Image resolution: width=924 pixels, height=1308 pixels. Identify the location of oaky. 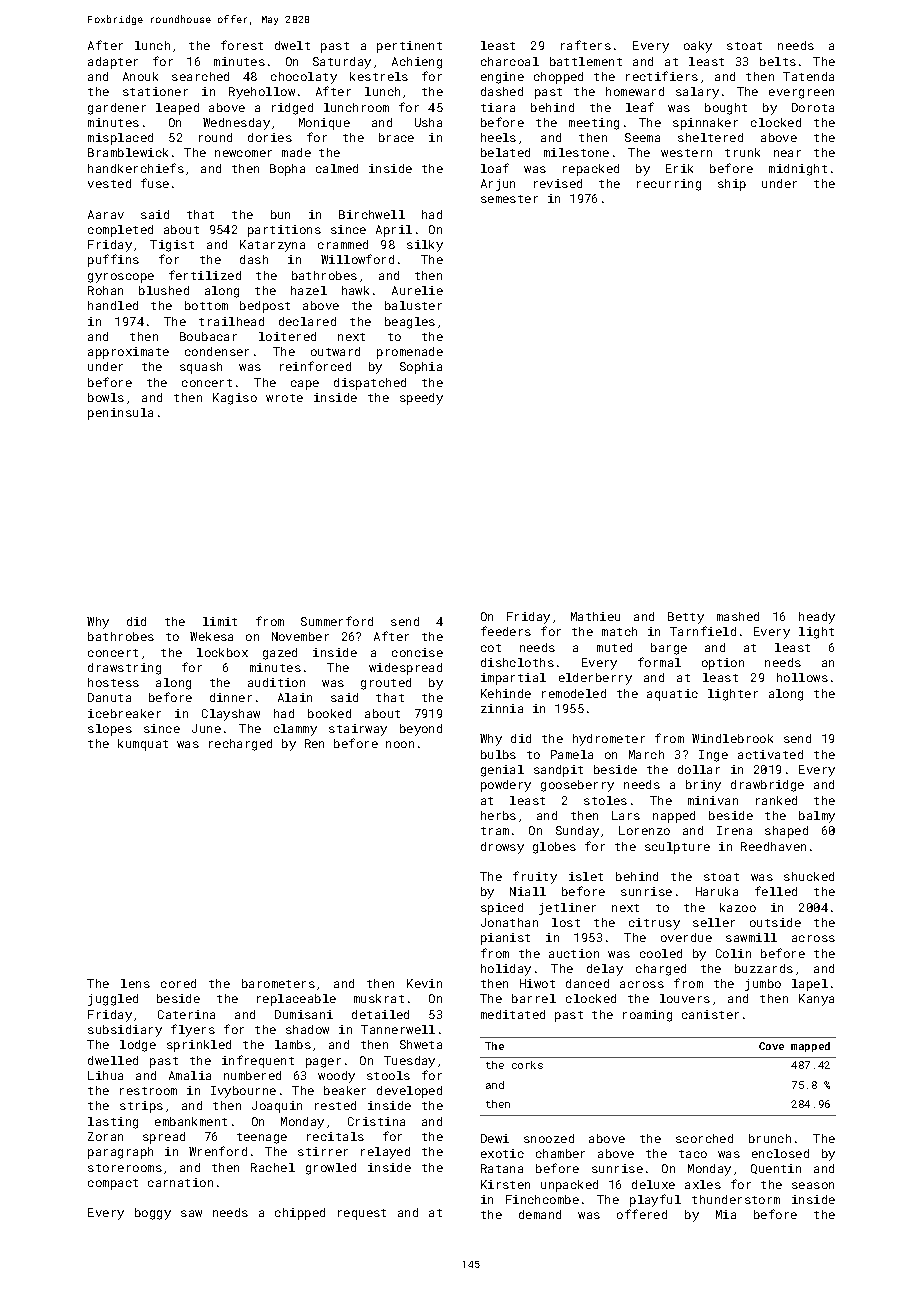
(698, 47).
